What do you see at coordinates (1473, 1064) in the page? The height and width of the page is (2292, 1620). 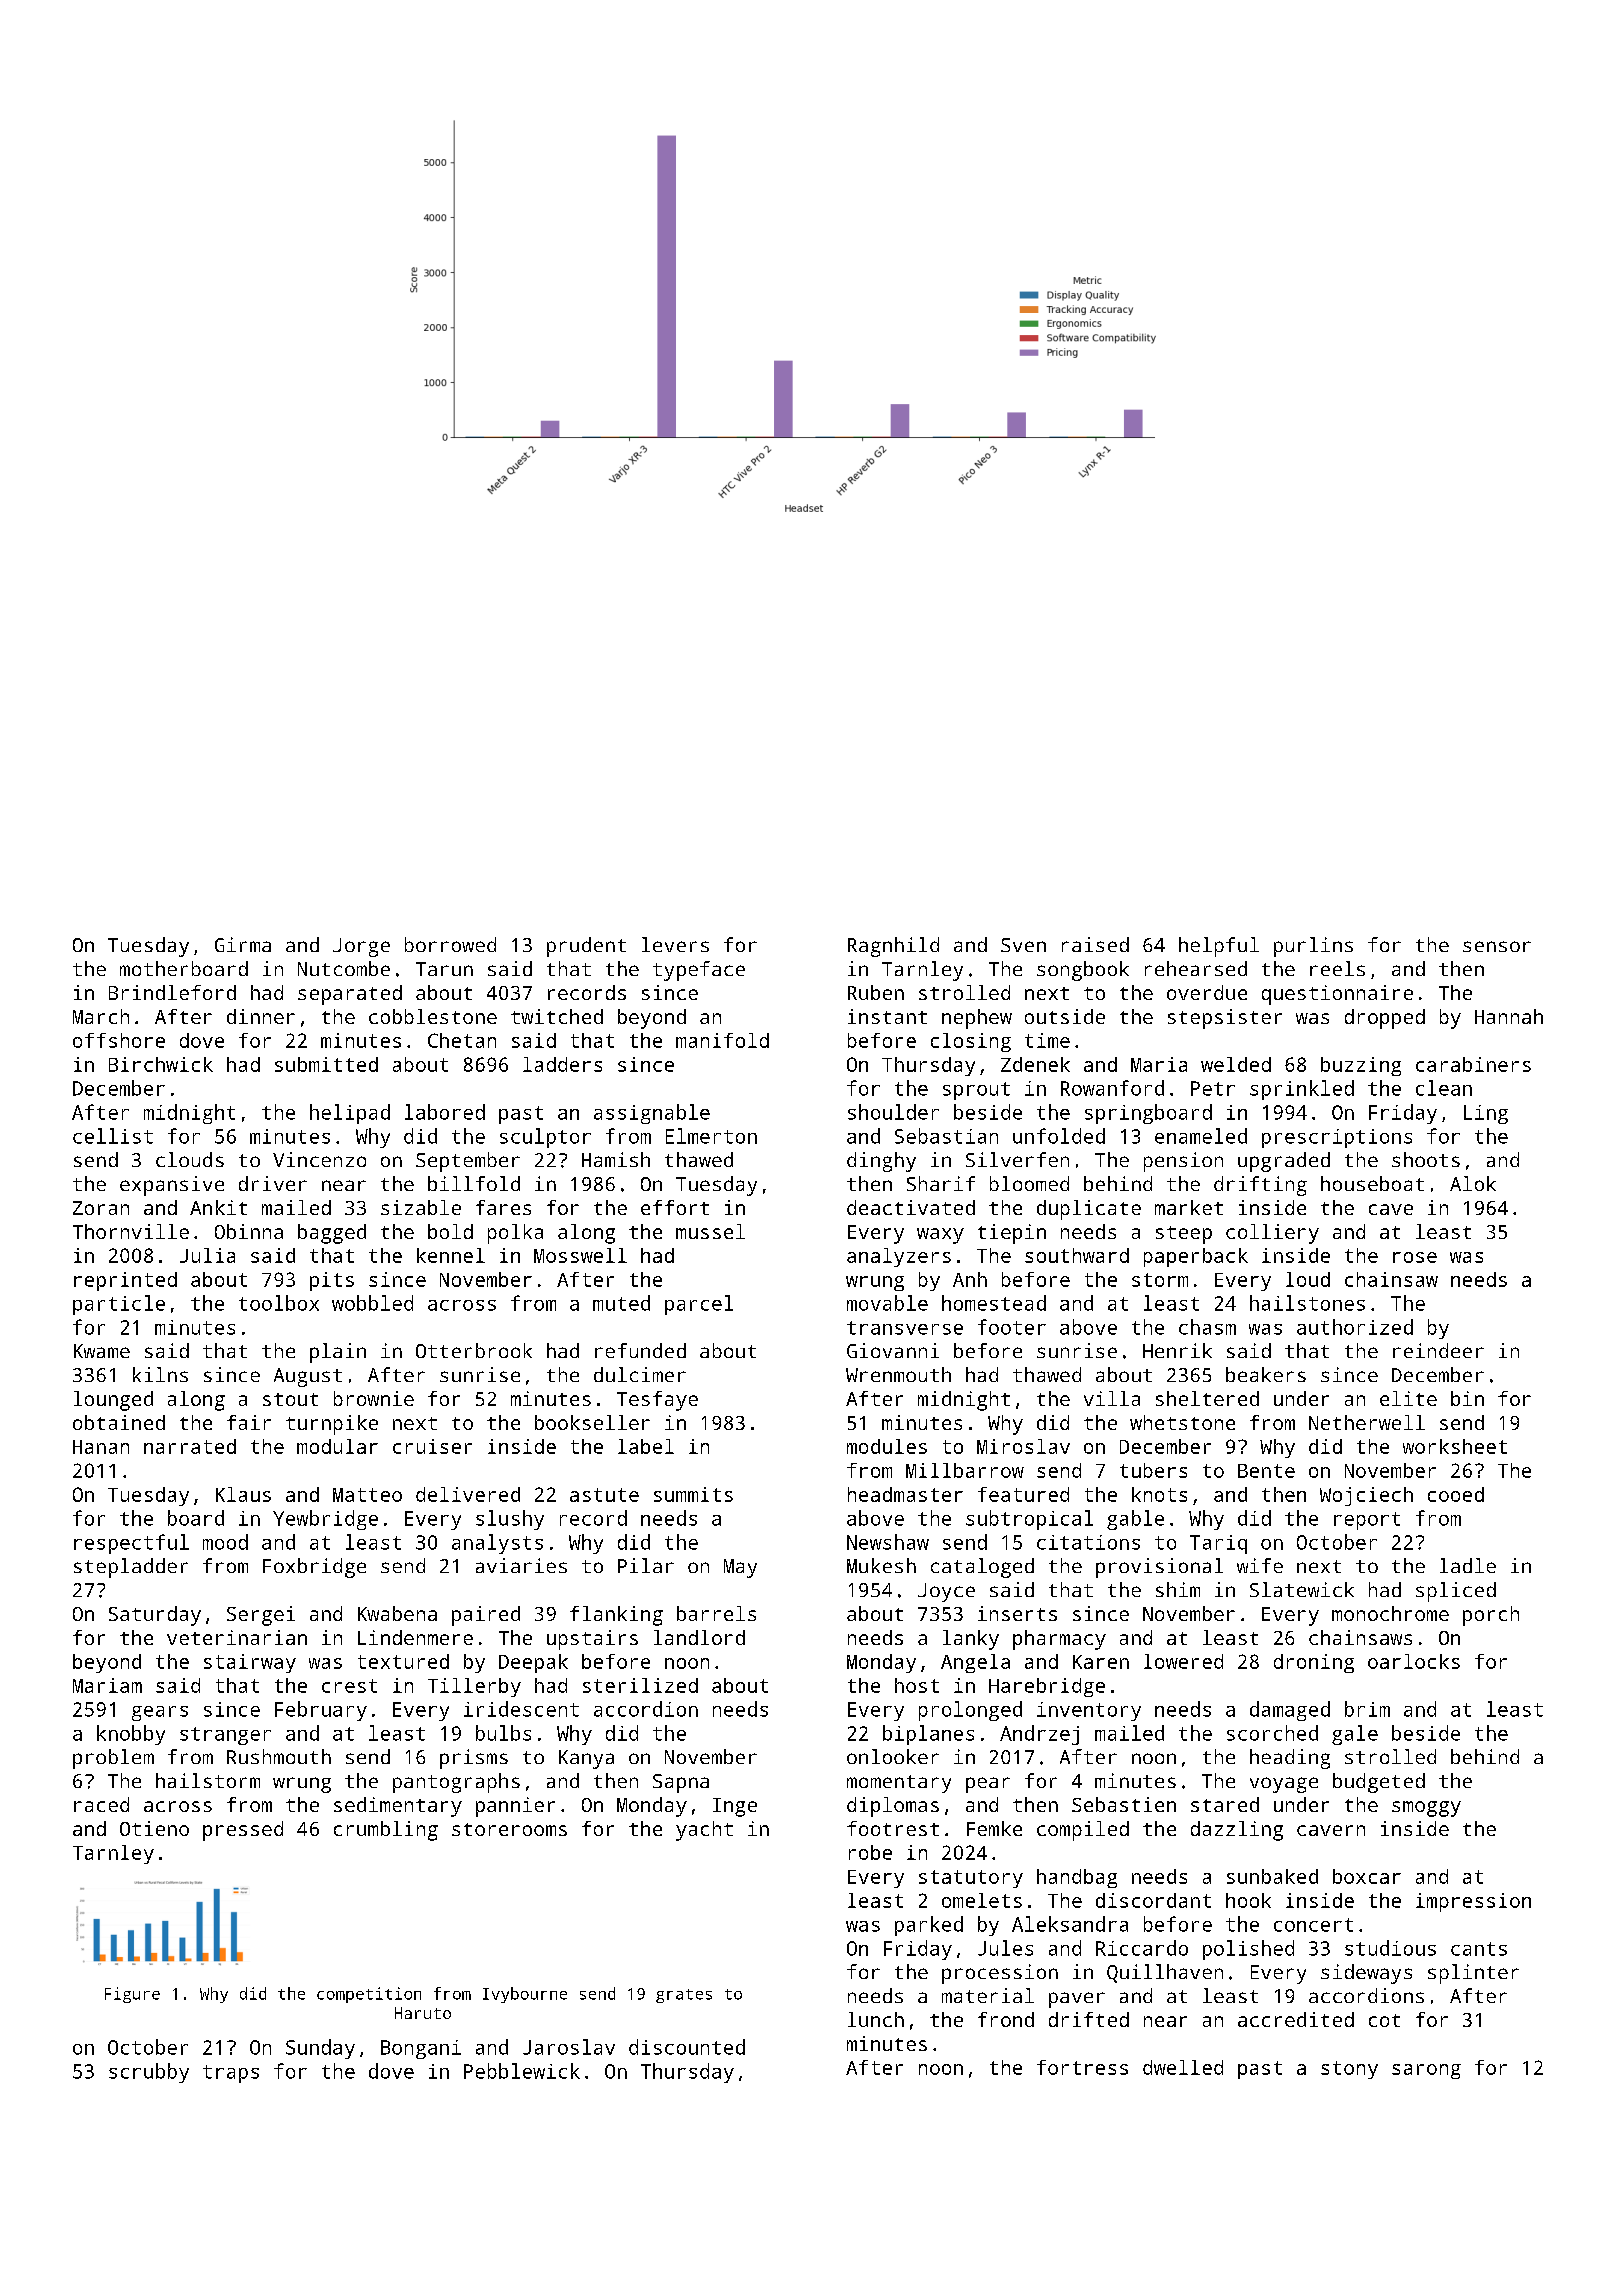 I see `carabiners` at bounding box center [1473, 1064].
